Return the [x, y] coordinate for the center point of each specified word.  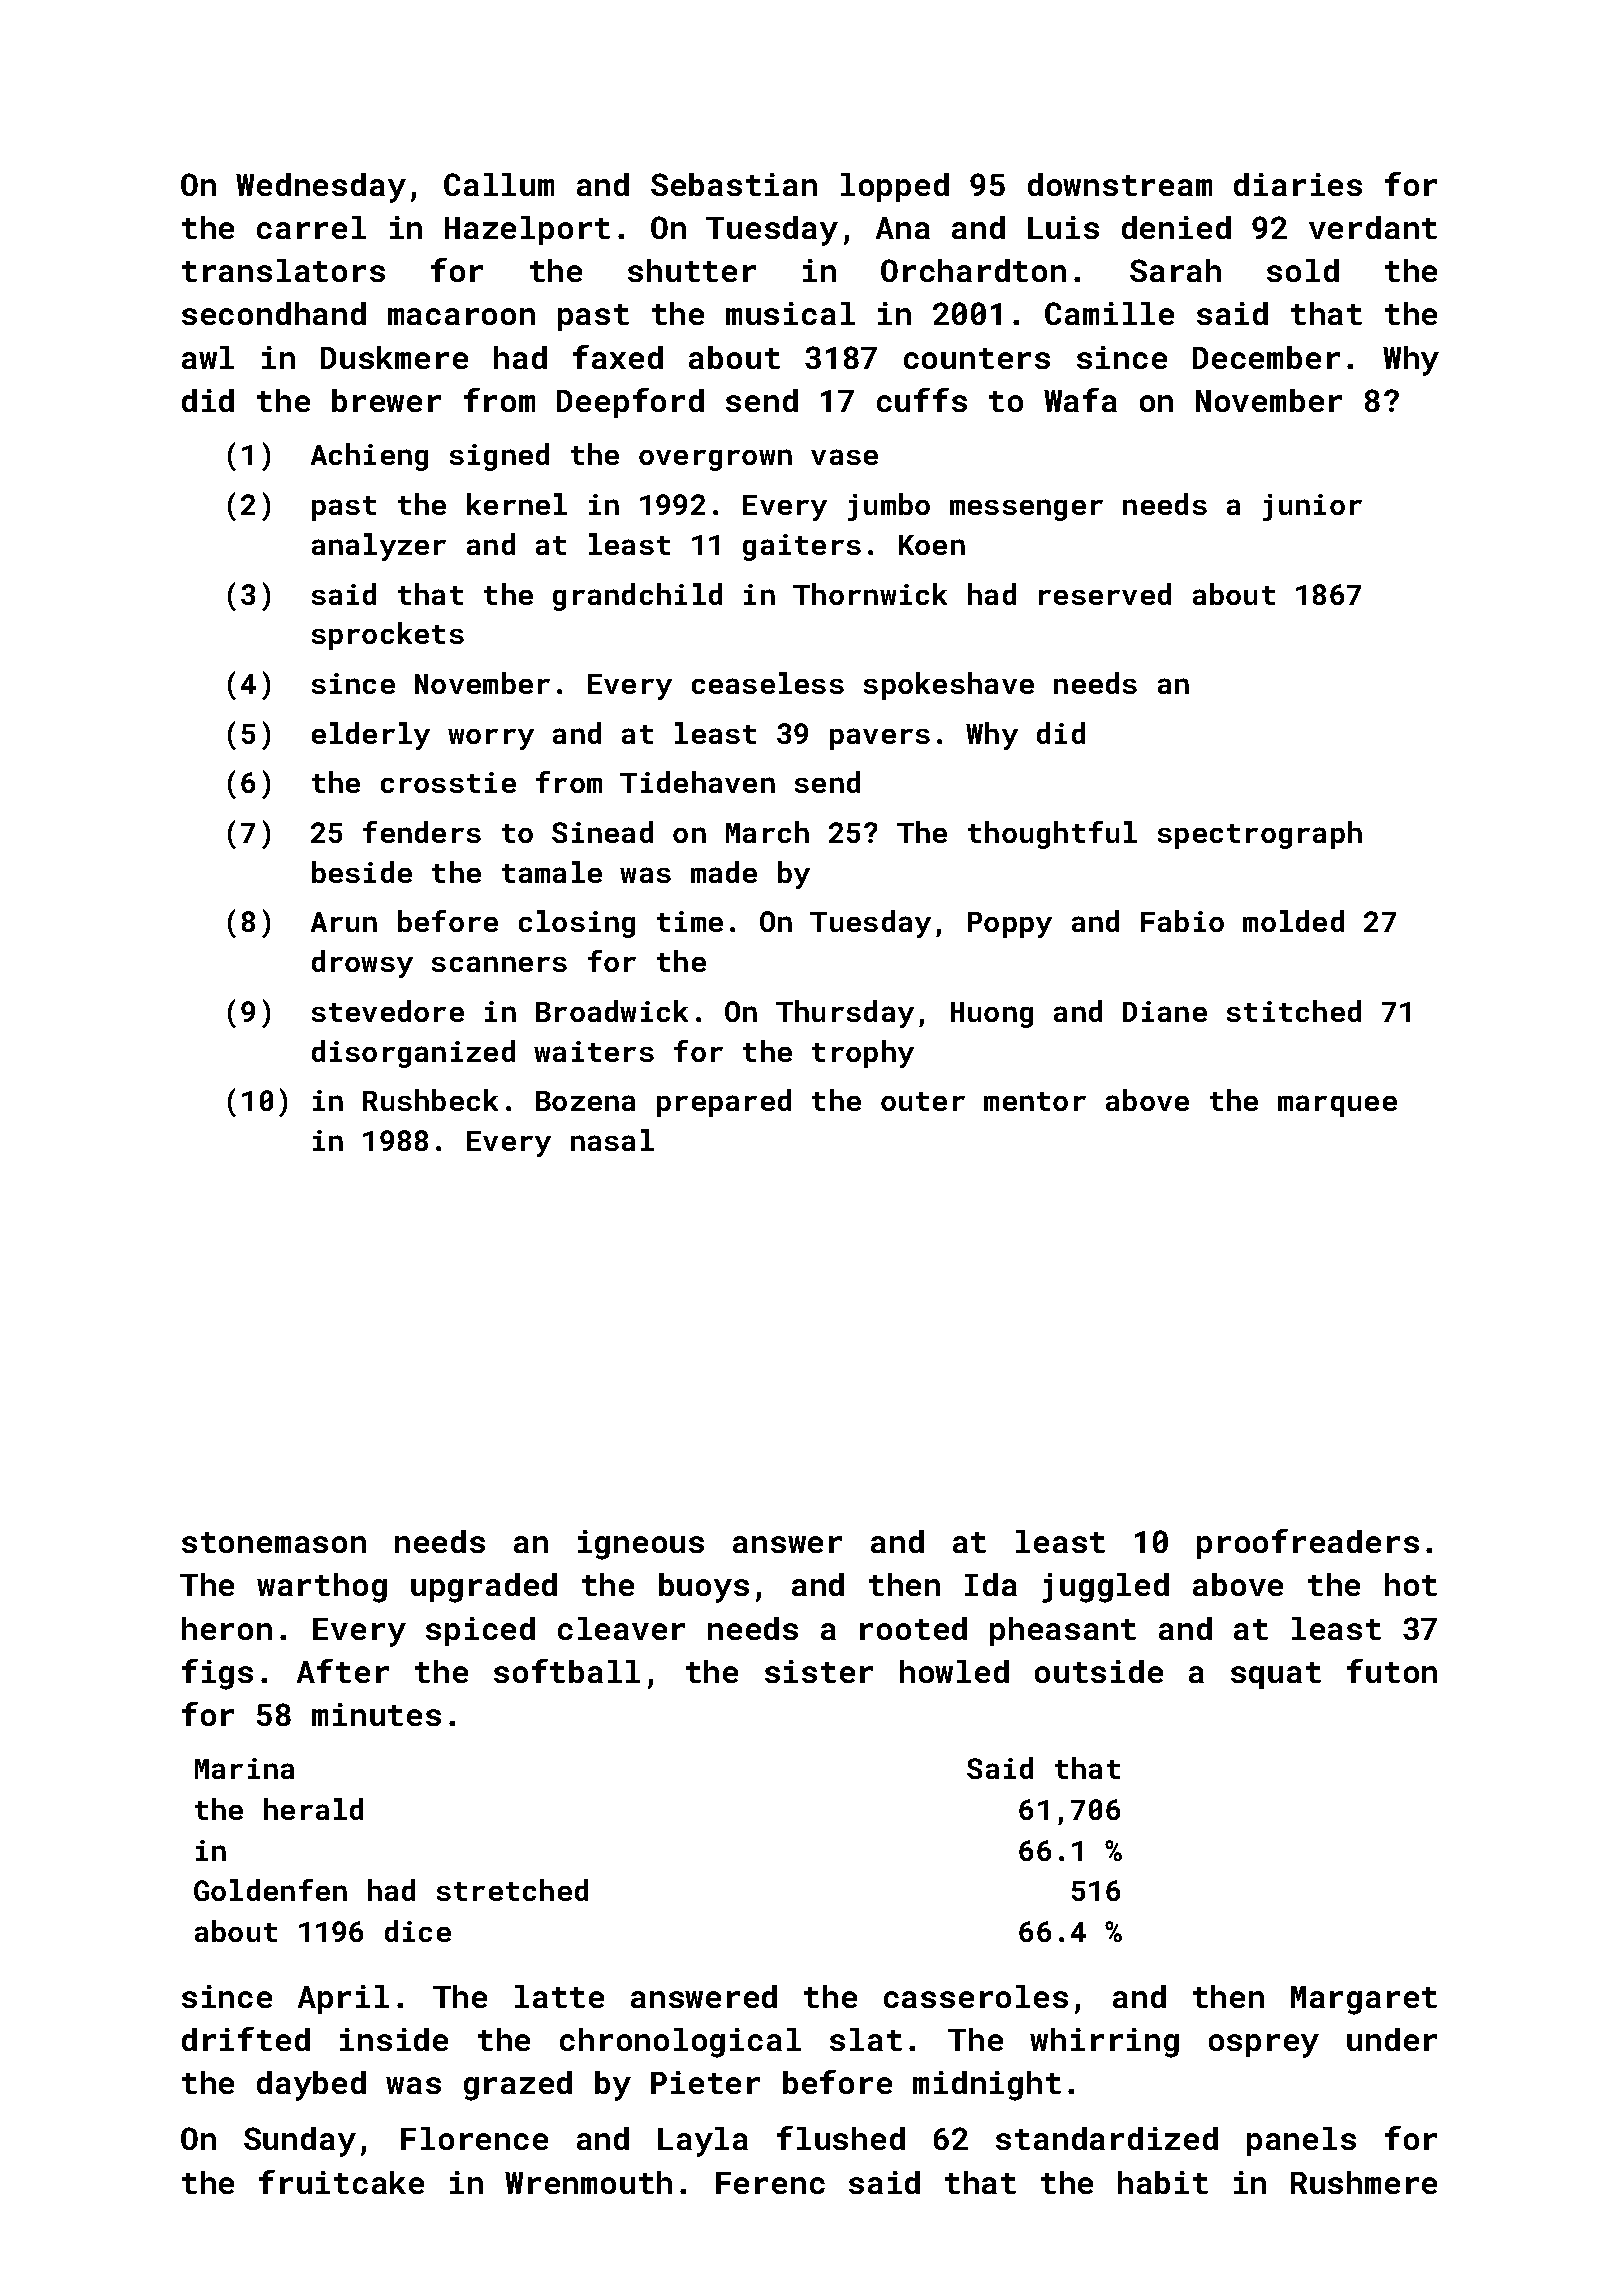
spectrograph [1260, 835]
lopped [895, 187]
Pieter [705, 2082]
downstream [1120, 184]
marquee [1337, 1106]
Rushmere [1364, 2182]
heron [227, 1628]
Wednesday [321, 188]
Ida [991, 1584]
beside [362, 872]
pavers [880, 739]
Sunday [300, 2142]
